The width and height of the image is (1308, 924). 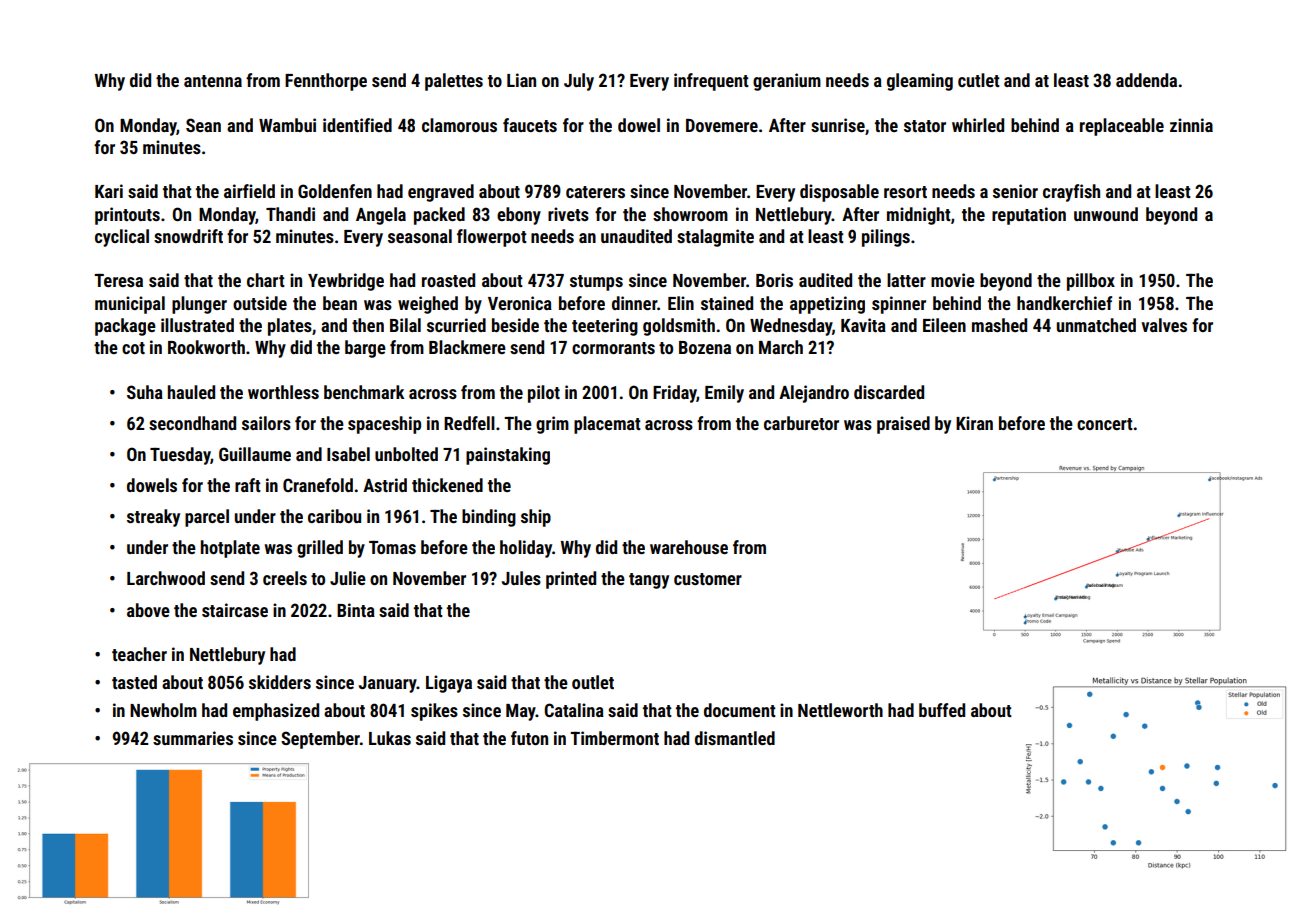 I want to click on antenna, so click(x=213, y=81).
